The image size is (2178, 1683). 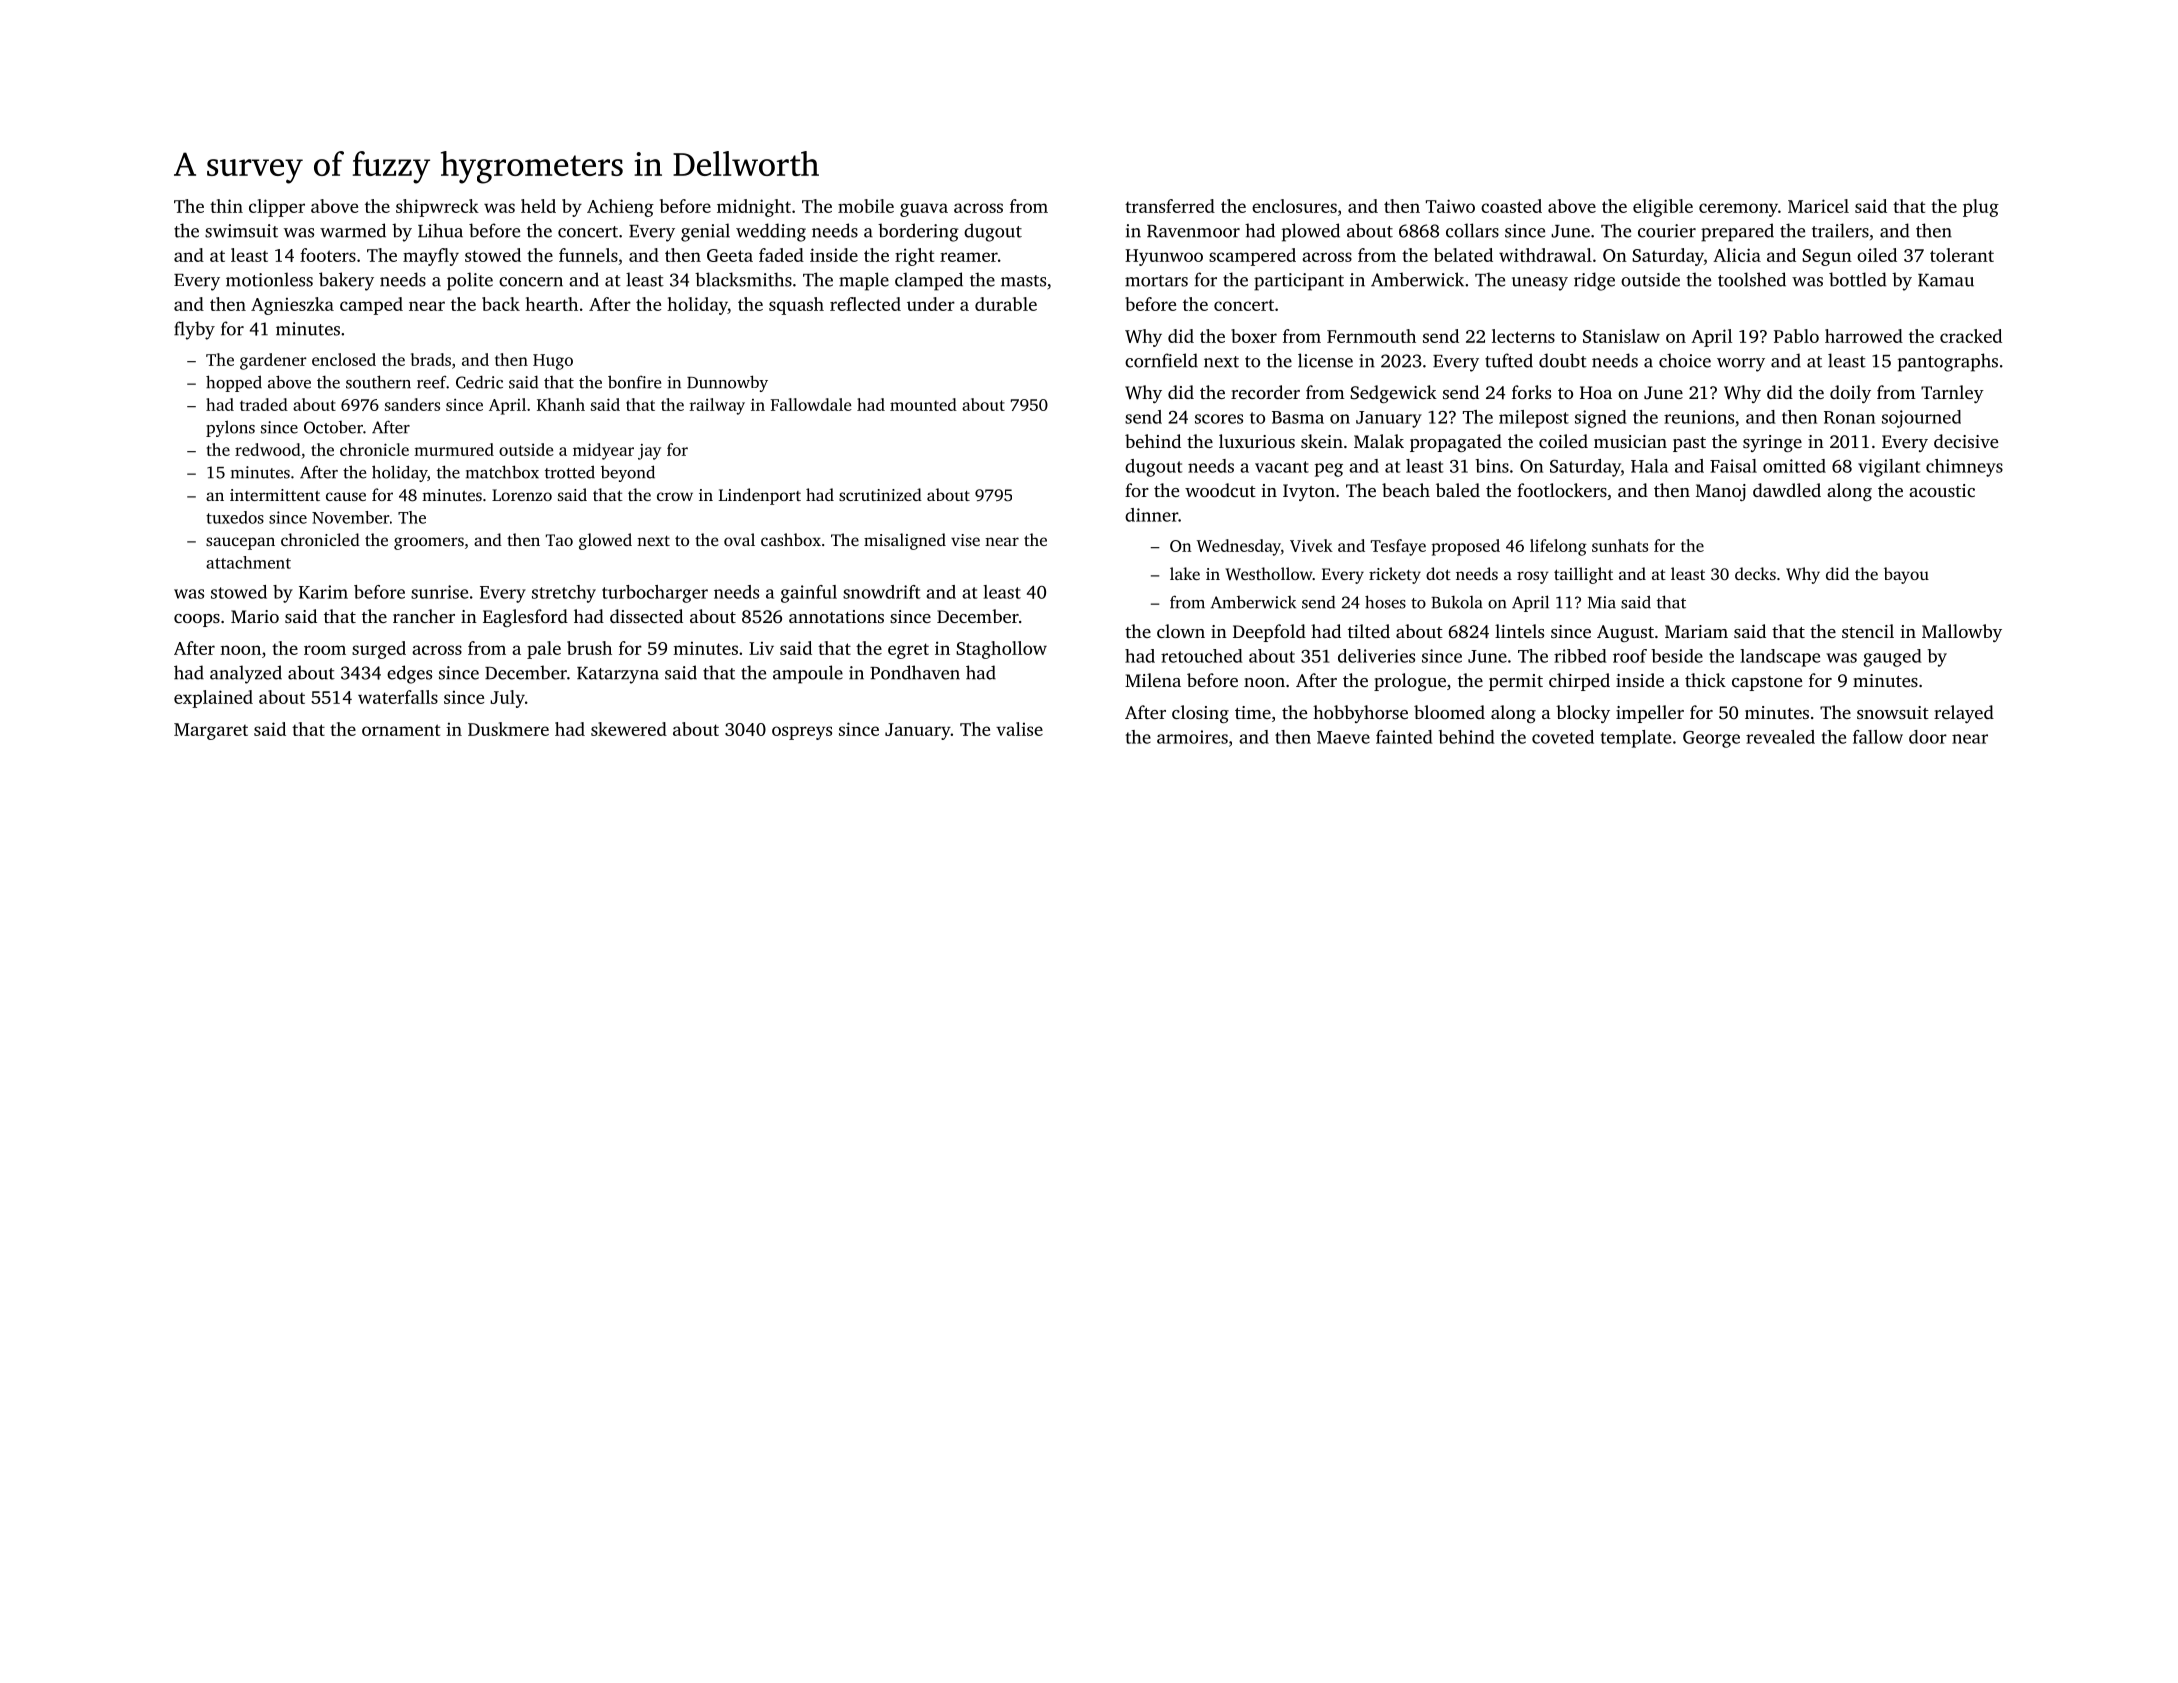 I want to click on trailers, so click(x=1840, y=230).
